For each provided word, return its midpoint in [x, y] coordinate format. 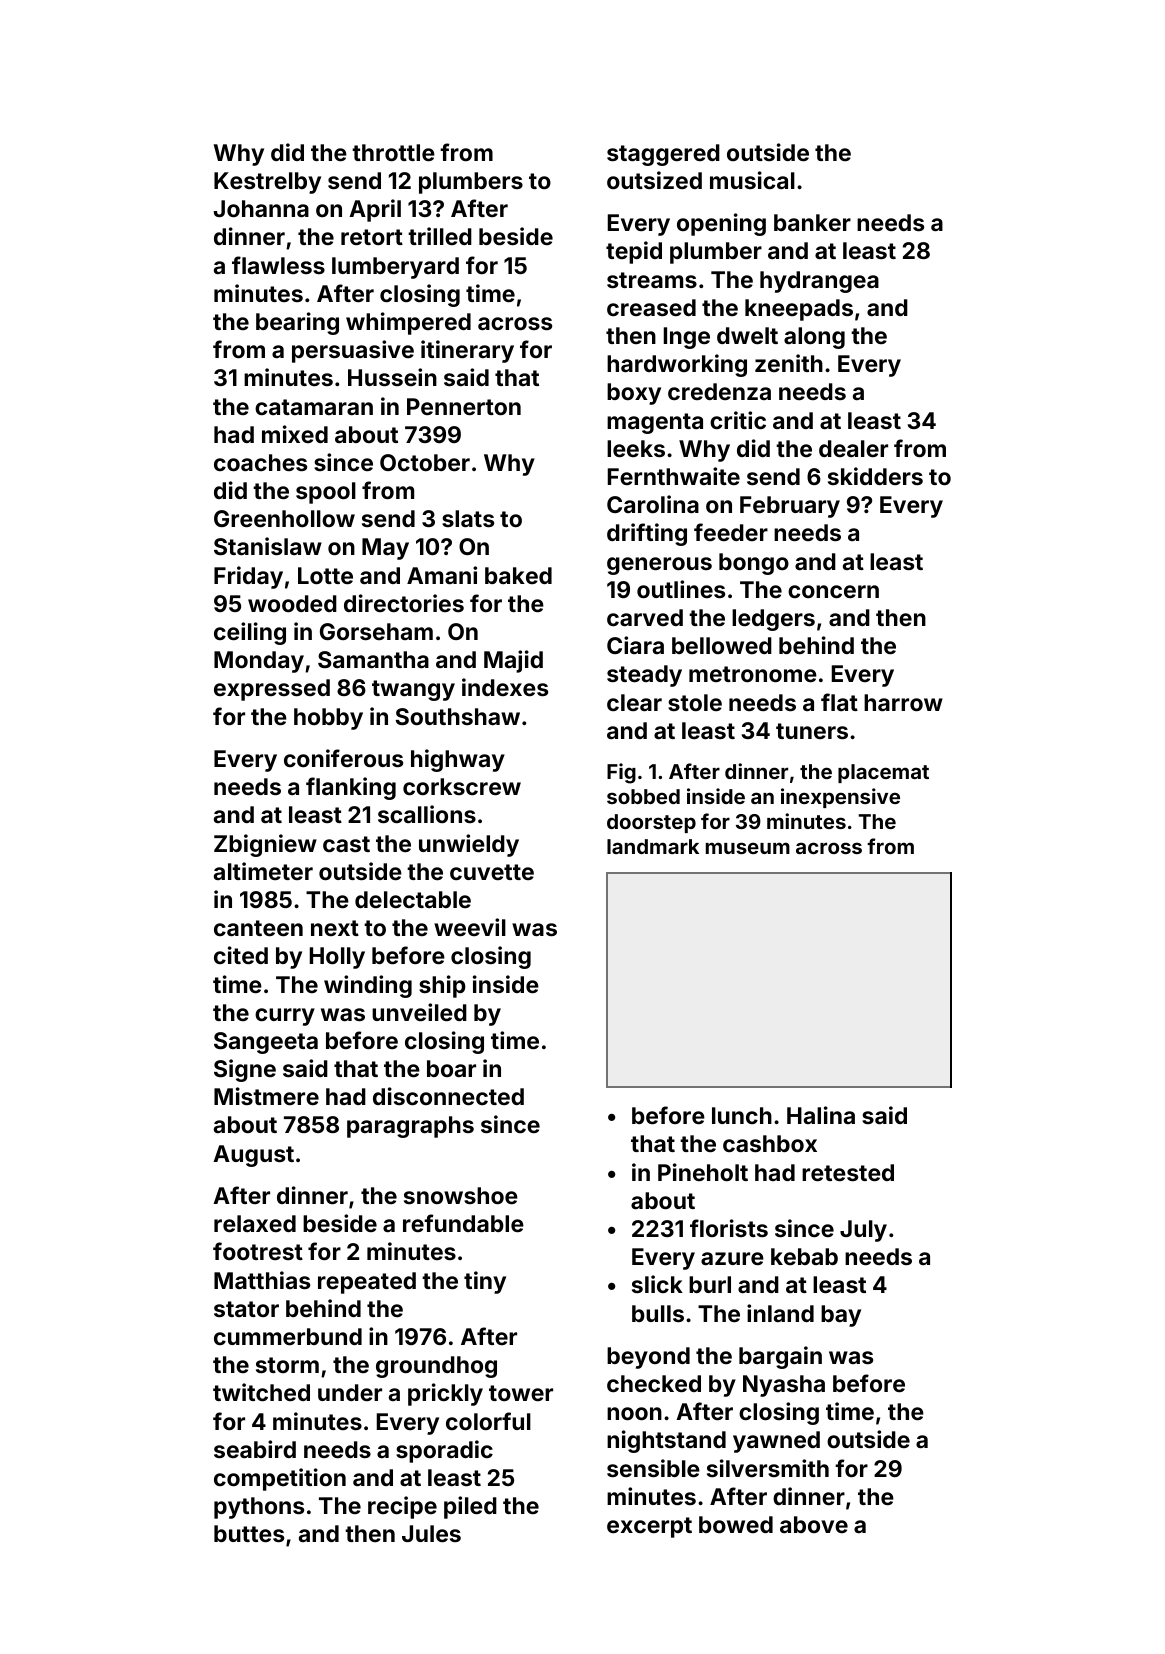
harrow [903, 702]
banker [812, 222]
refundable [463, 1223]
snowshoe [461, 1195]
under [350, 1392]
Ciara [635, 645]
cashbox [770, 1143]
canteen [258, 928]
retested [848, 1172]
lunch [742, 1115]
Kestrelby [267, 183]
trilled [440, 236]
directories [404, 603]
